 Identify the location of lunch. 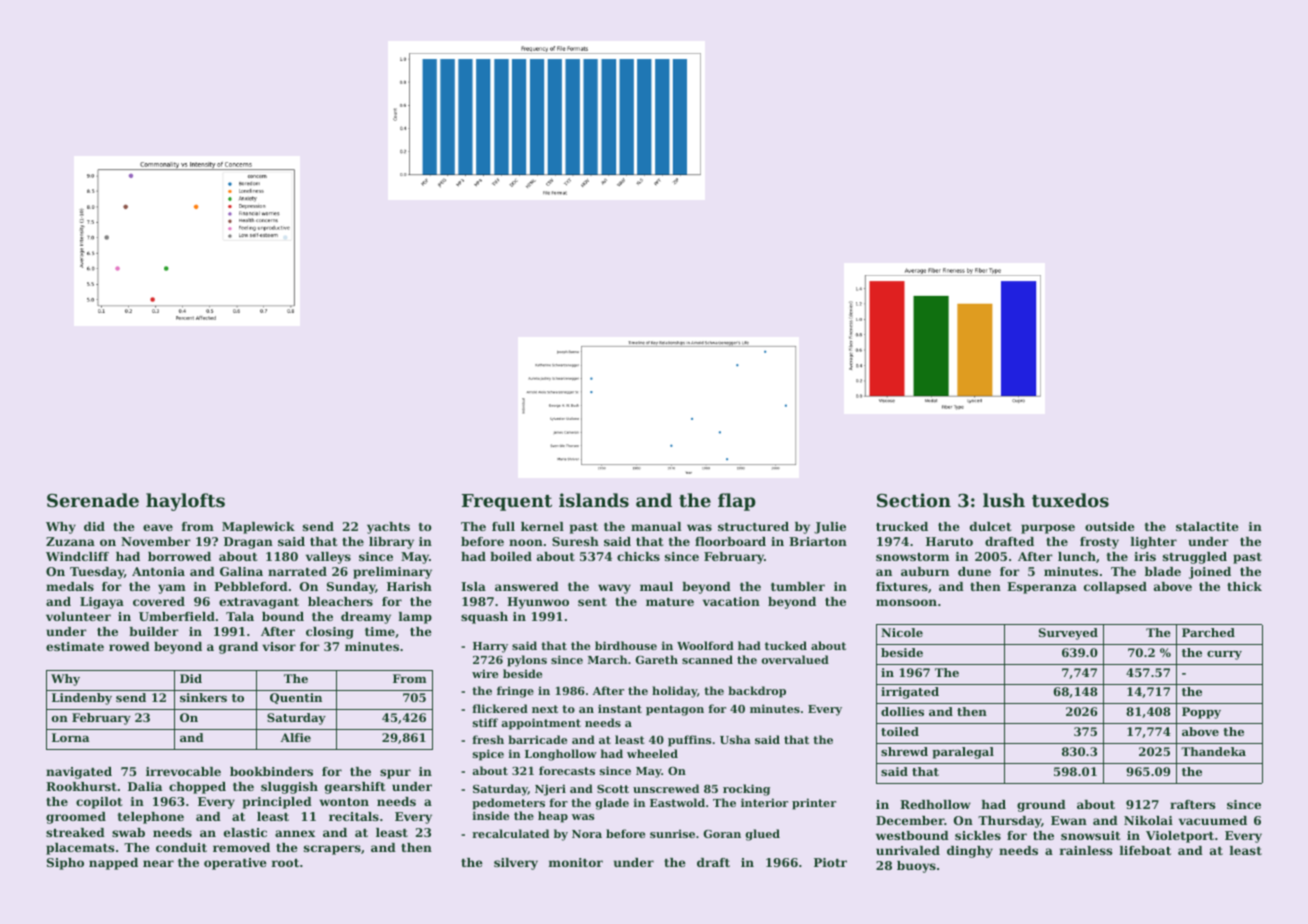
(1077, 556).
